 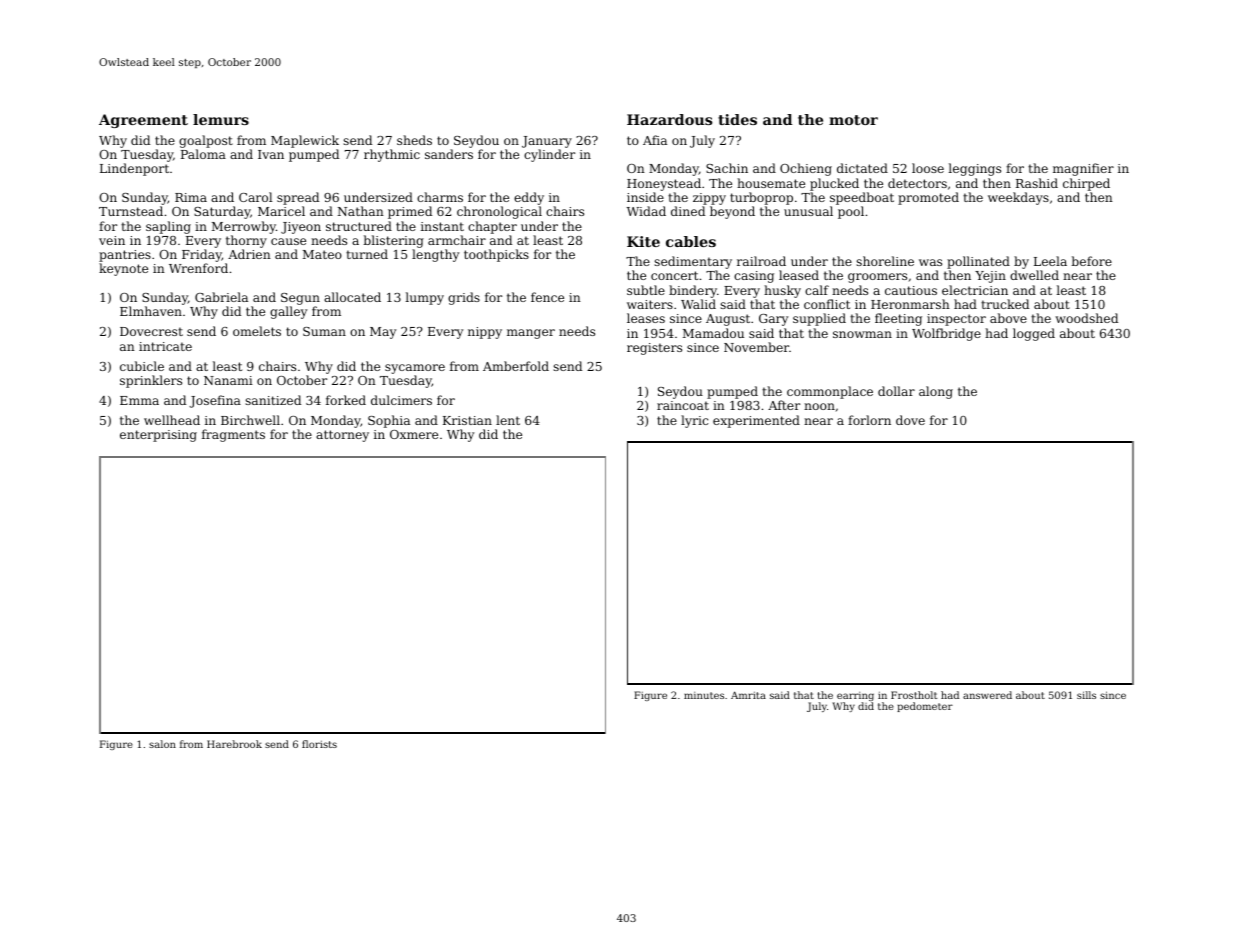 What do you see at coordinates (1086, 184) in the document?
I see `chirped` at bounding box center [1086, 184].
